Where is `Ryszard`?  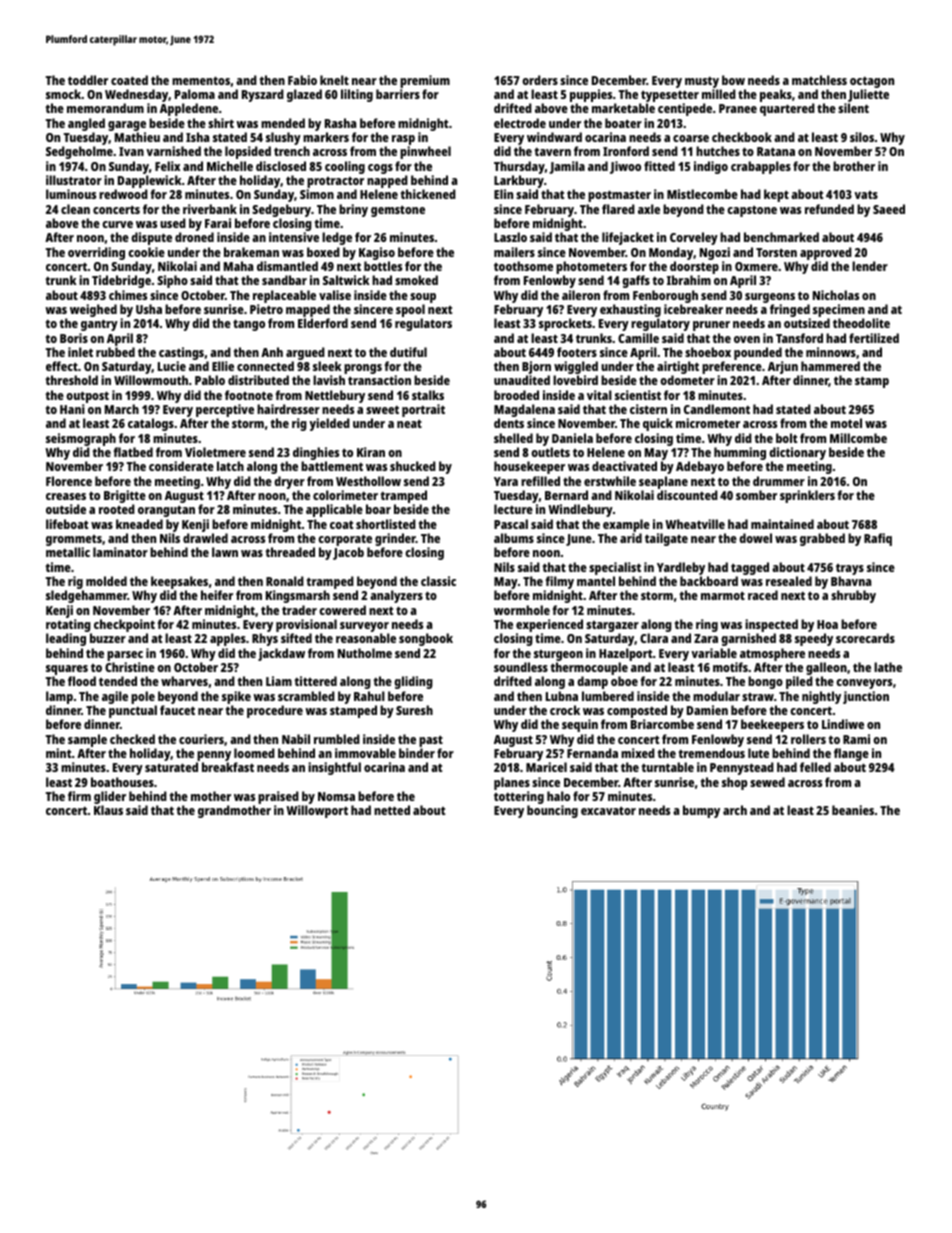
Ryszard is located at coordinates (263, 95).
